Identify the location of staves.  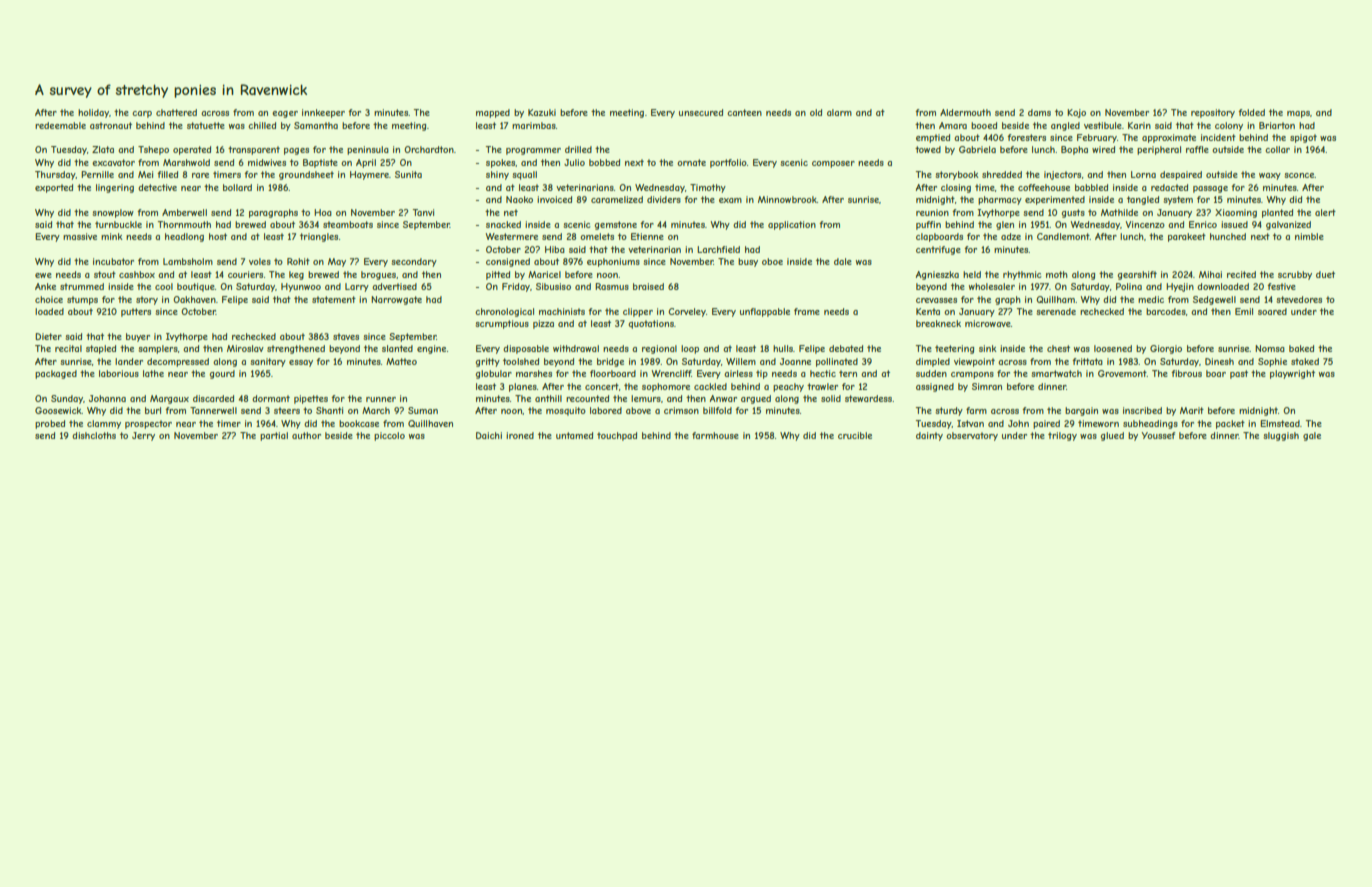
(346, 336).
